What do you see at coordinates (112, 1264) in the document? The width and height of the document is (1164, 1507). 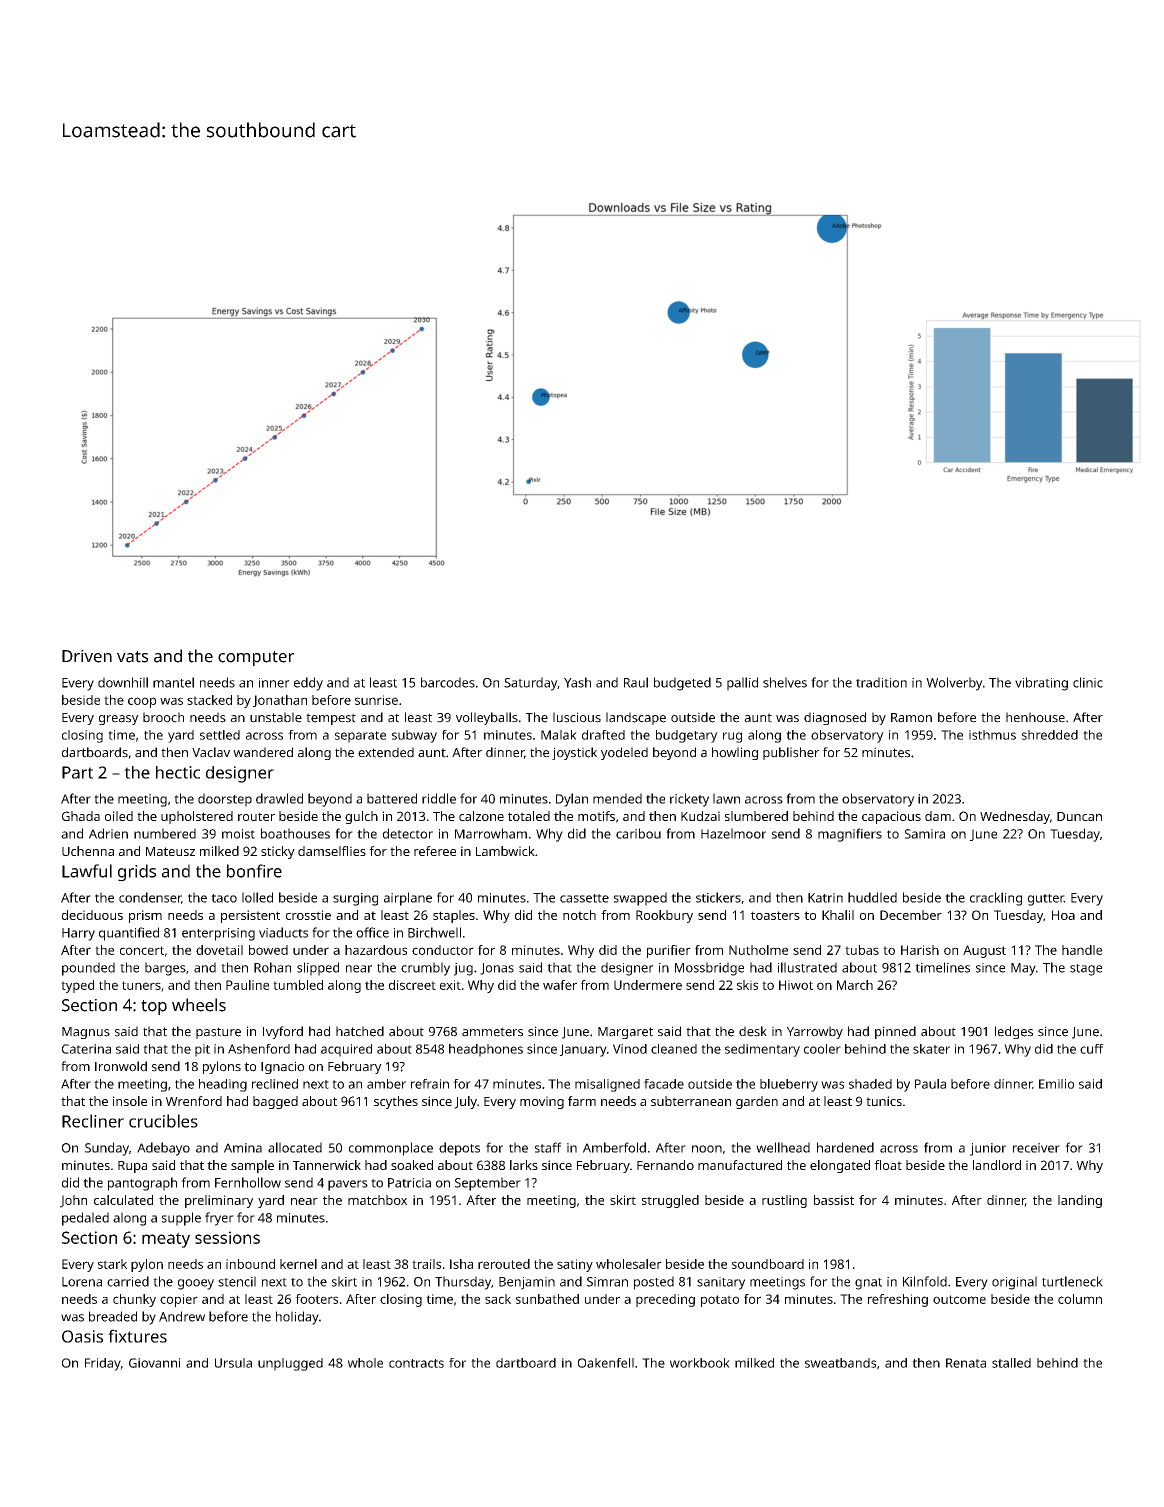 I see `stark` at bounding box center [112, 1264].
